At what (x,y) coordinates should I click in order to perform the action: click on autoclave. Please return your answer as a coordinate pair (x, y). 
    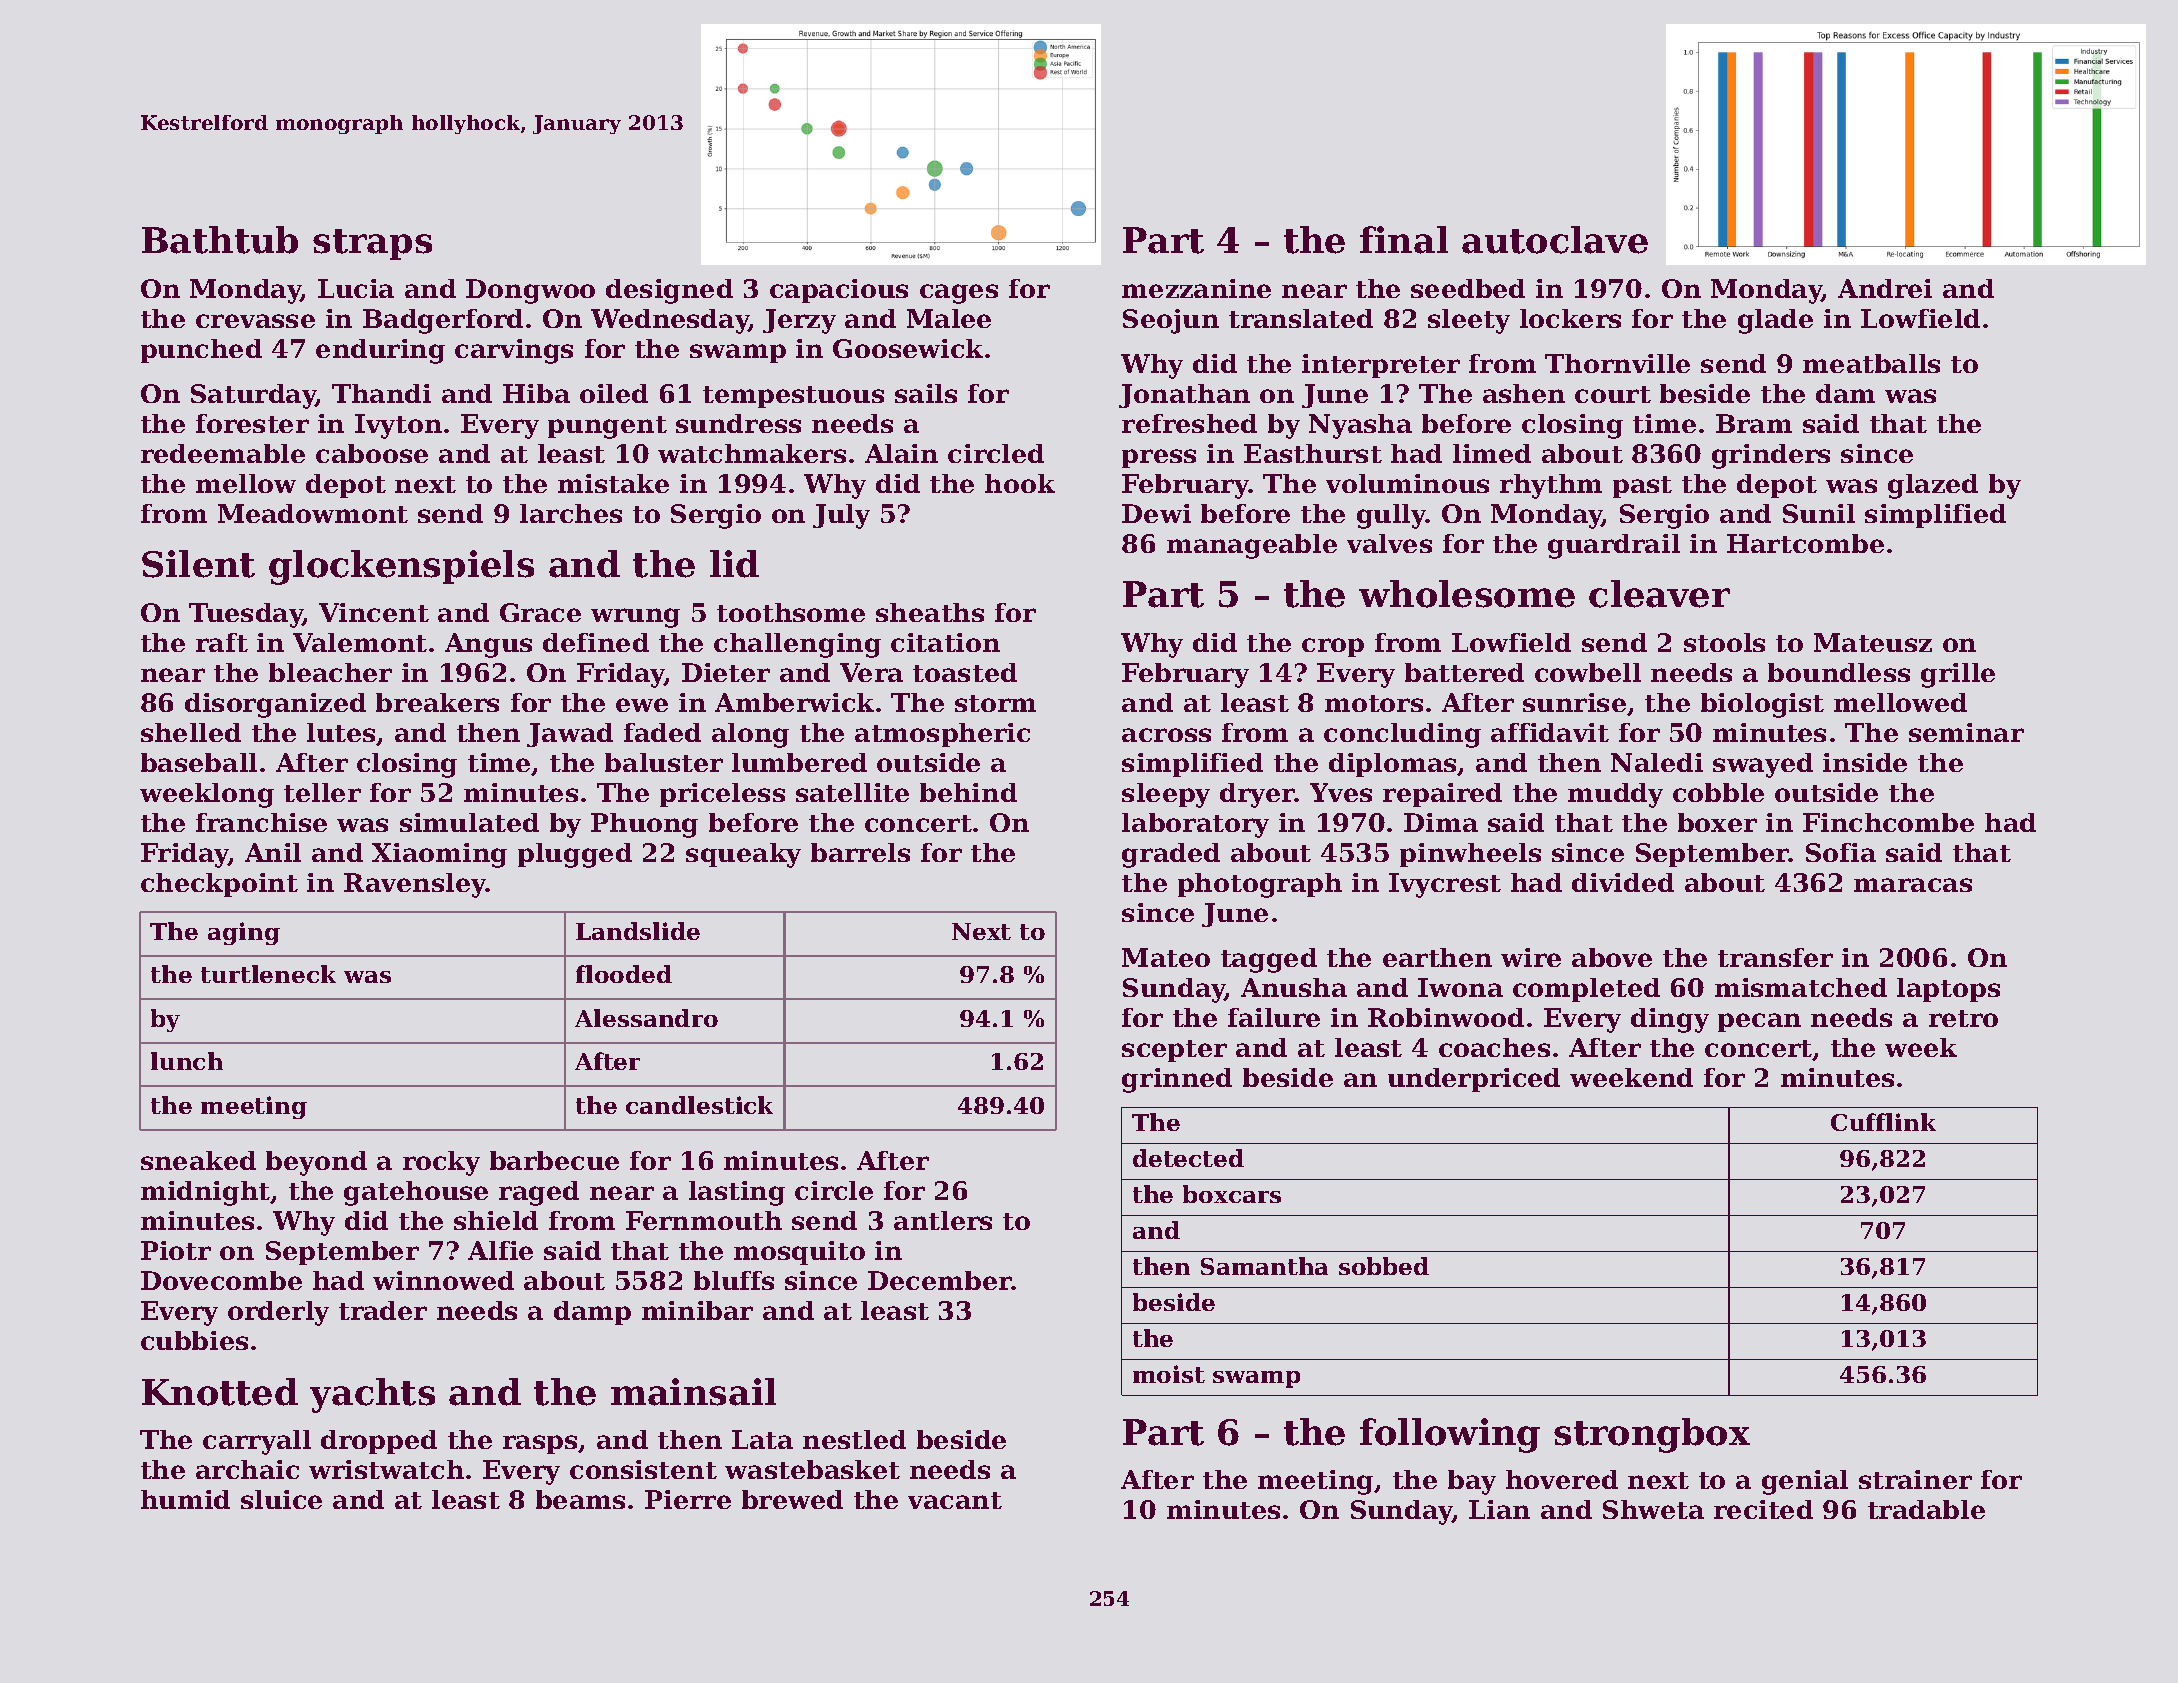
    Looking at the image, I should click on (1555, 240).
